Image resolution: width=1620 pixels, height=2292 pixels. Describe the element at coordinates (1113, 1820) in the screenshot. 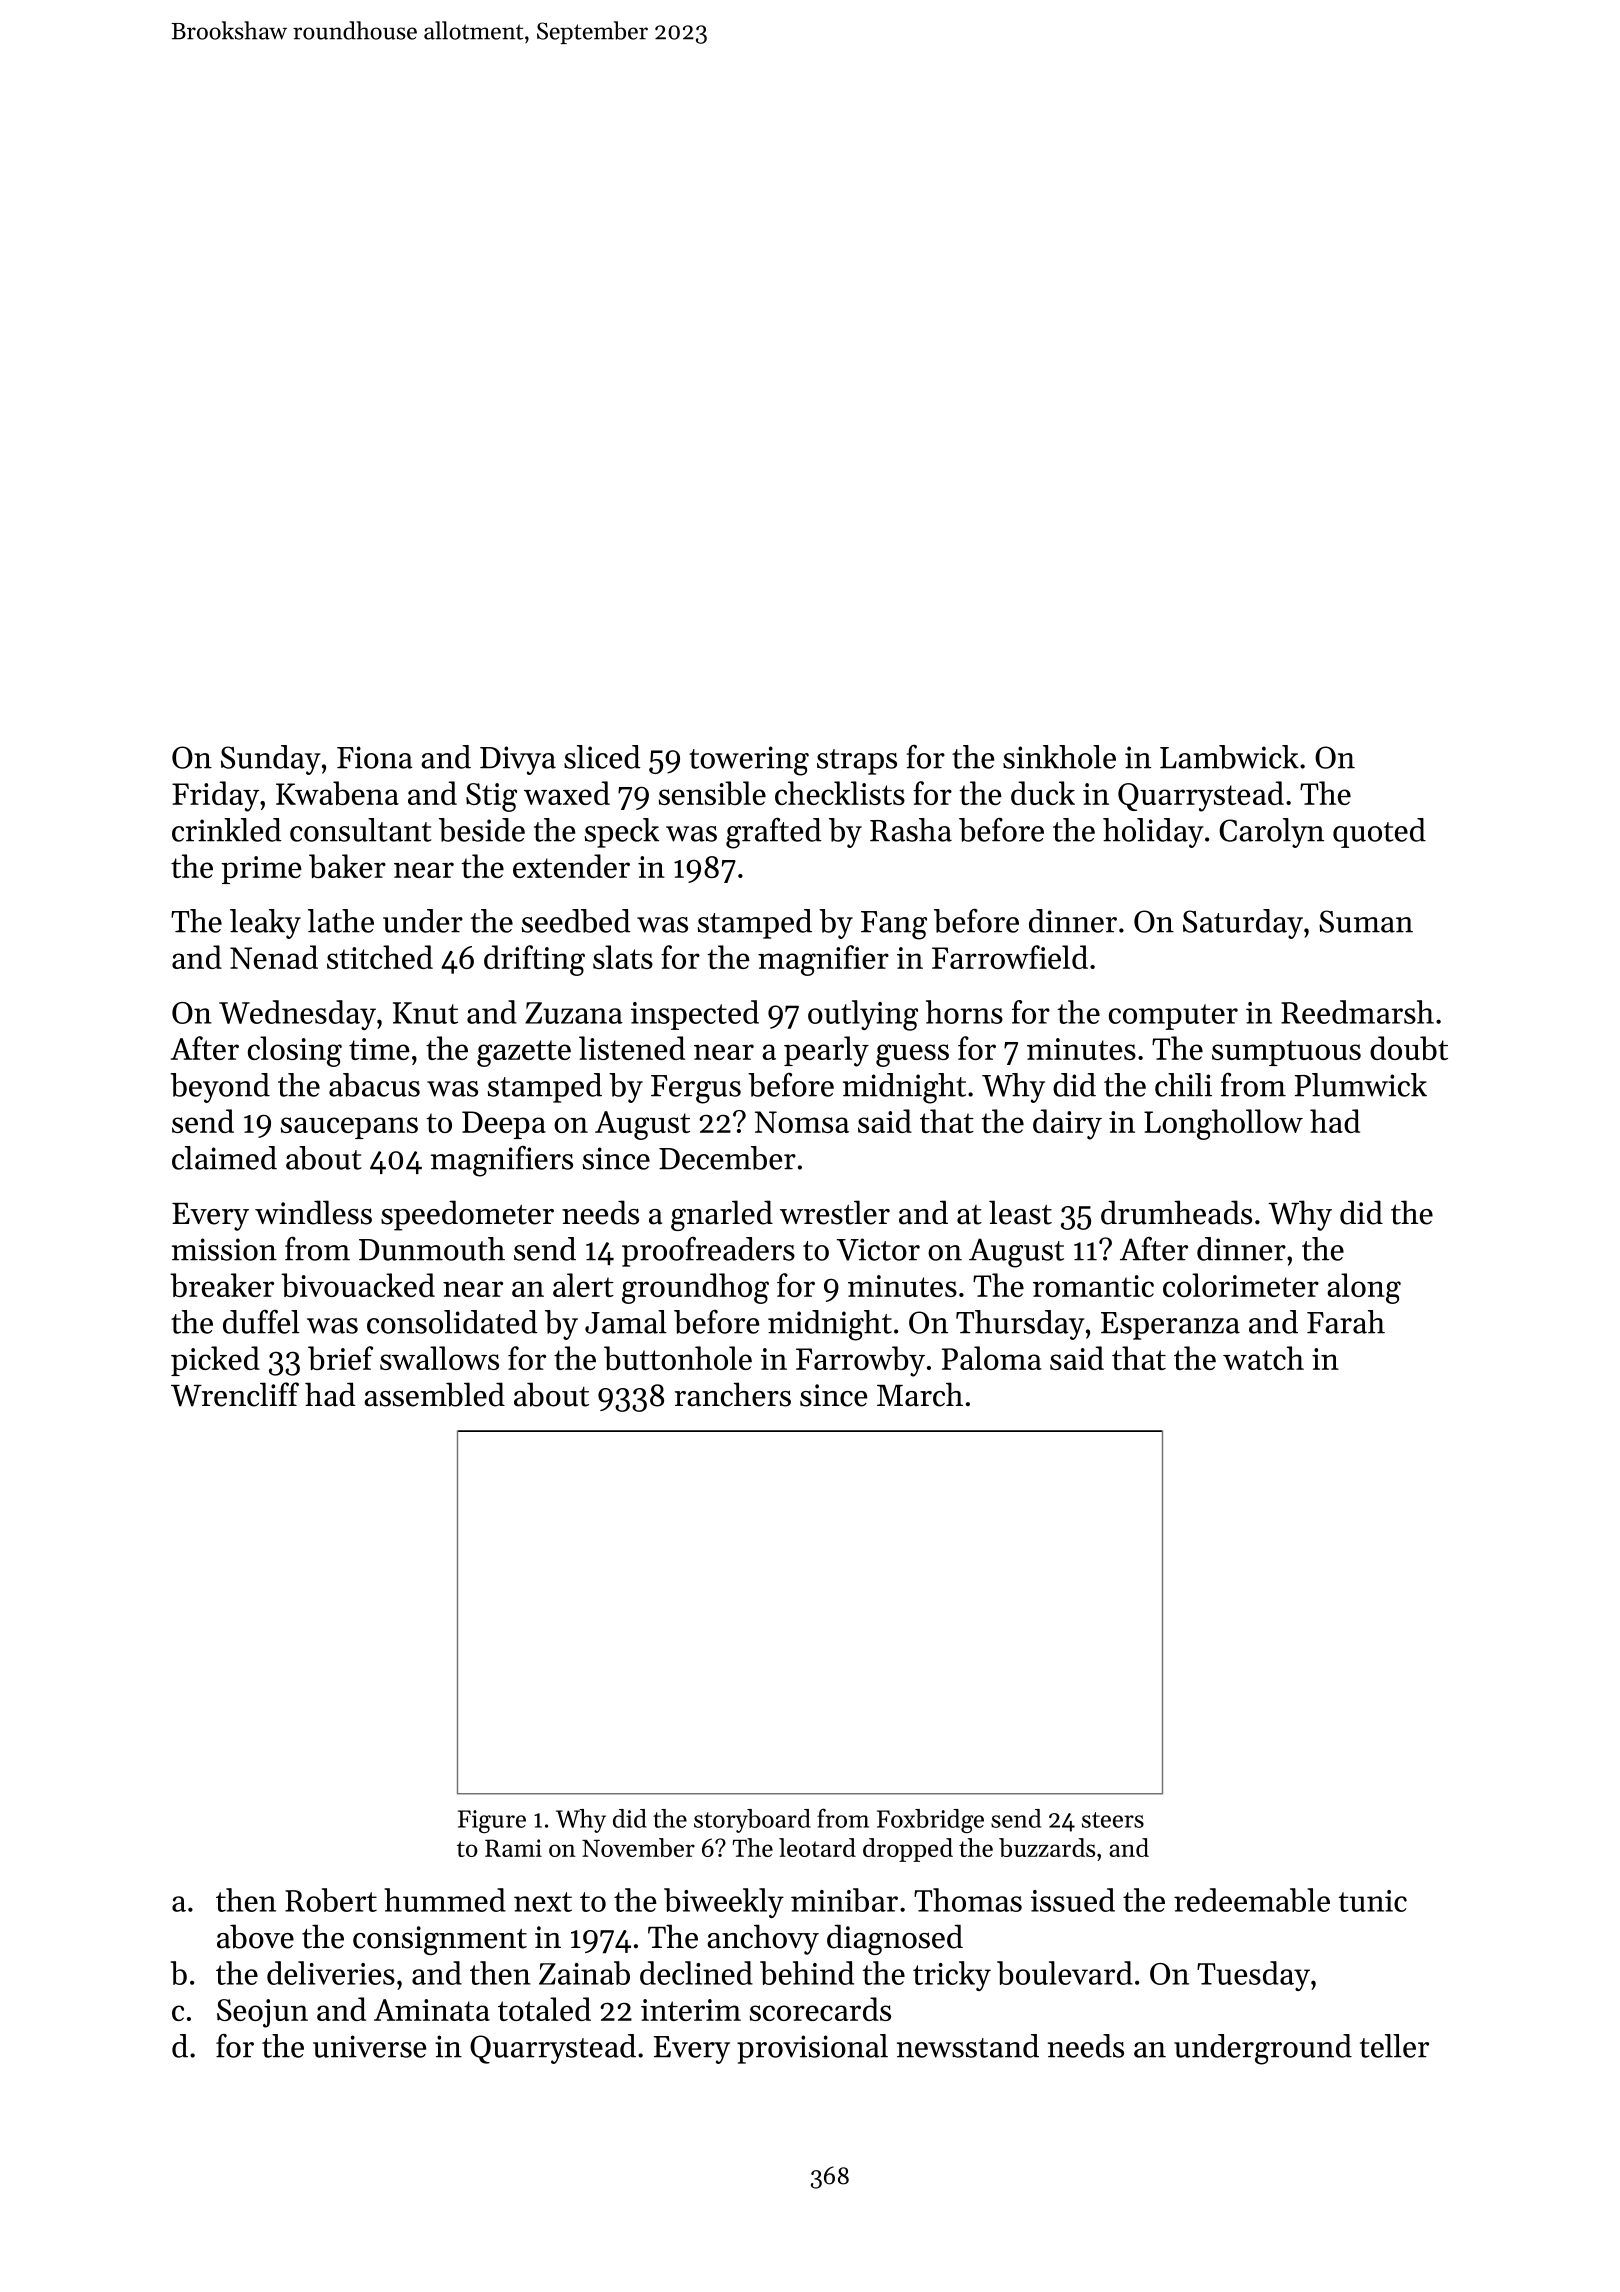

I see `steers` at that location.
